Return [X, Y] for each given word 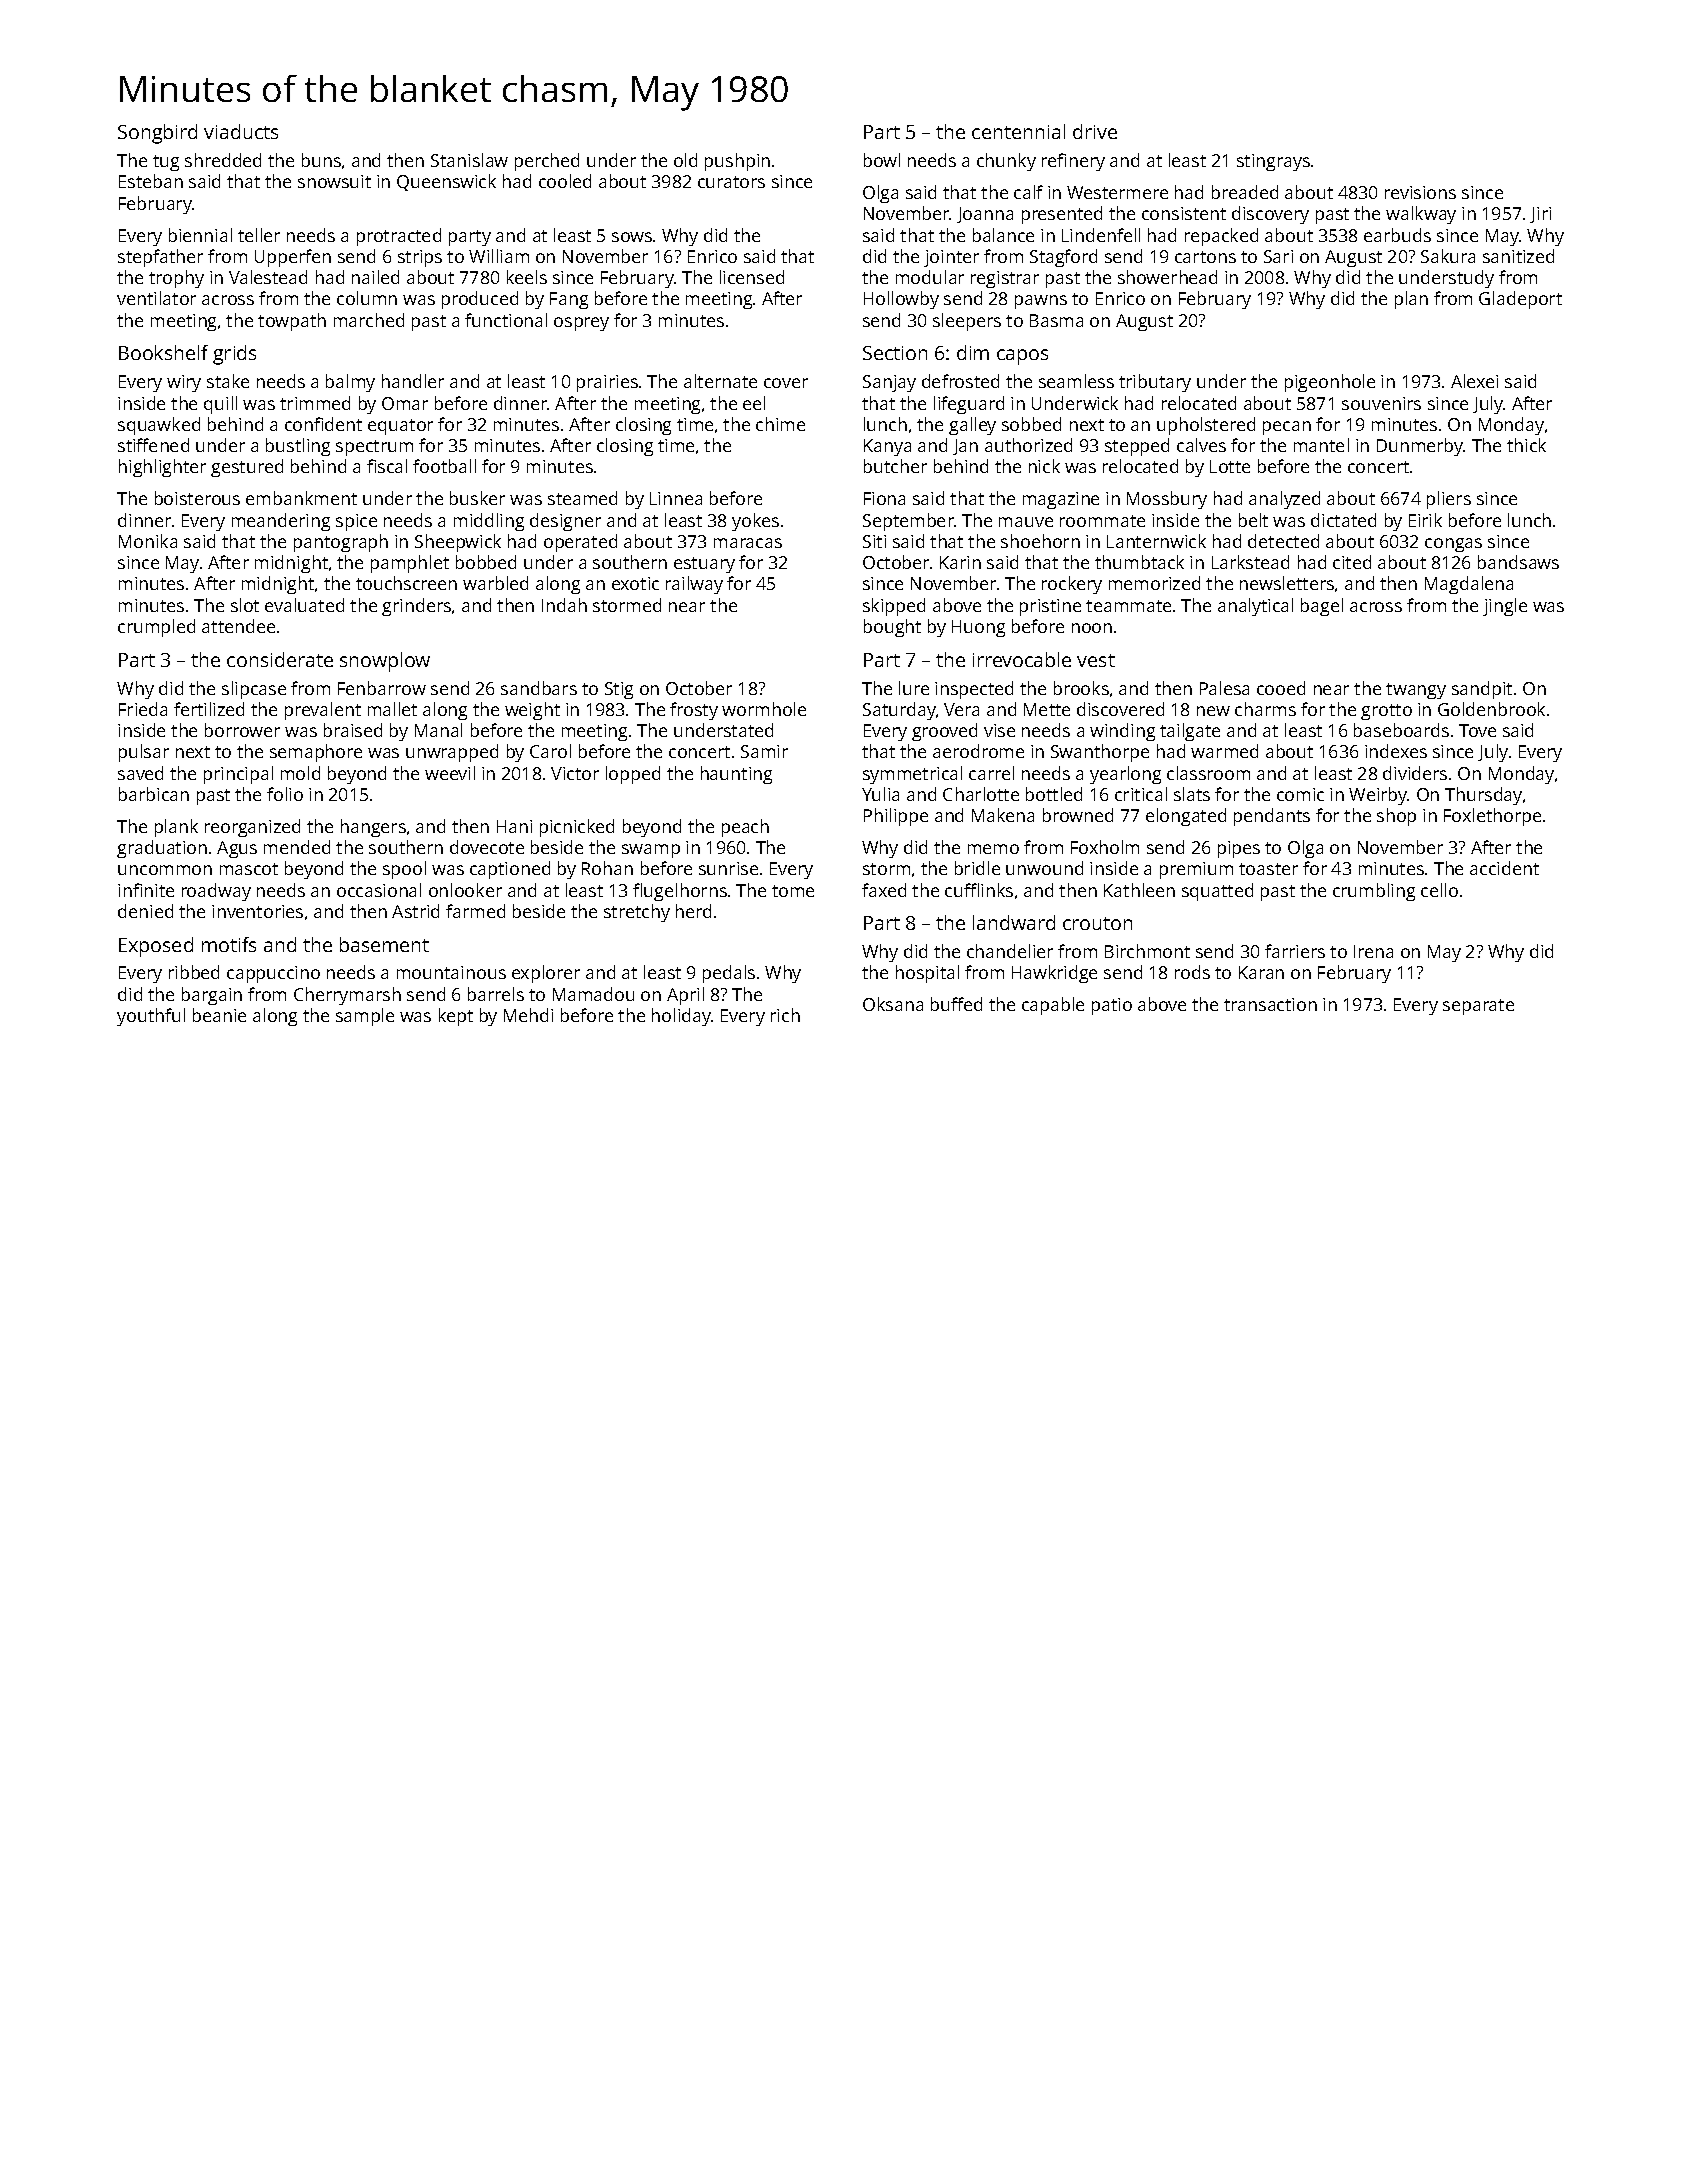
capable [1053, 1006]
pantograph [341, 543]
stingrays [1273, 162]
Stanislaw [469, 160]
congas [1453, 545]
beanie [219, 1015]
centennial [1018, 131]
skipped [894, 607]
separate [1478, 1007]
